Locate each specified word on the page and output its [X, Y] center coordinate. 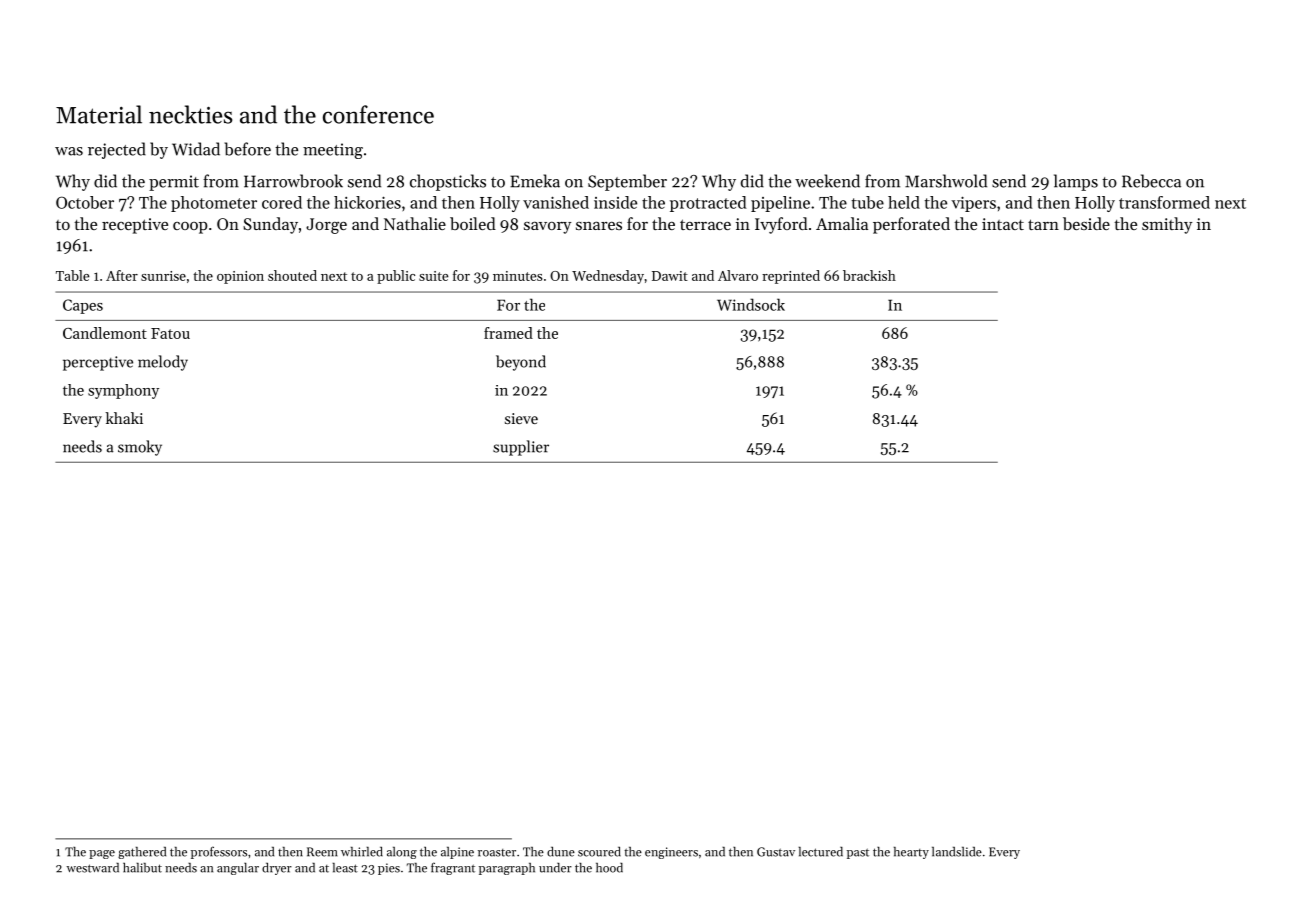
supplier [521, 448]
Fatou [170, 333]
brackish [869, 275]
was [69, 151]
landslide [957, 852]
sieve [521, 418]
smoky [140, 448]
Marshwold [946, 181]
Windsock [751, 304]
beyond [521, 363]
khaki [124, 418]
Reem [322, 852]
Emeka [535, 181]
